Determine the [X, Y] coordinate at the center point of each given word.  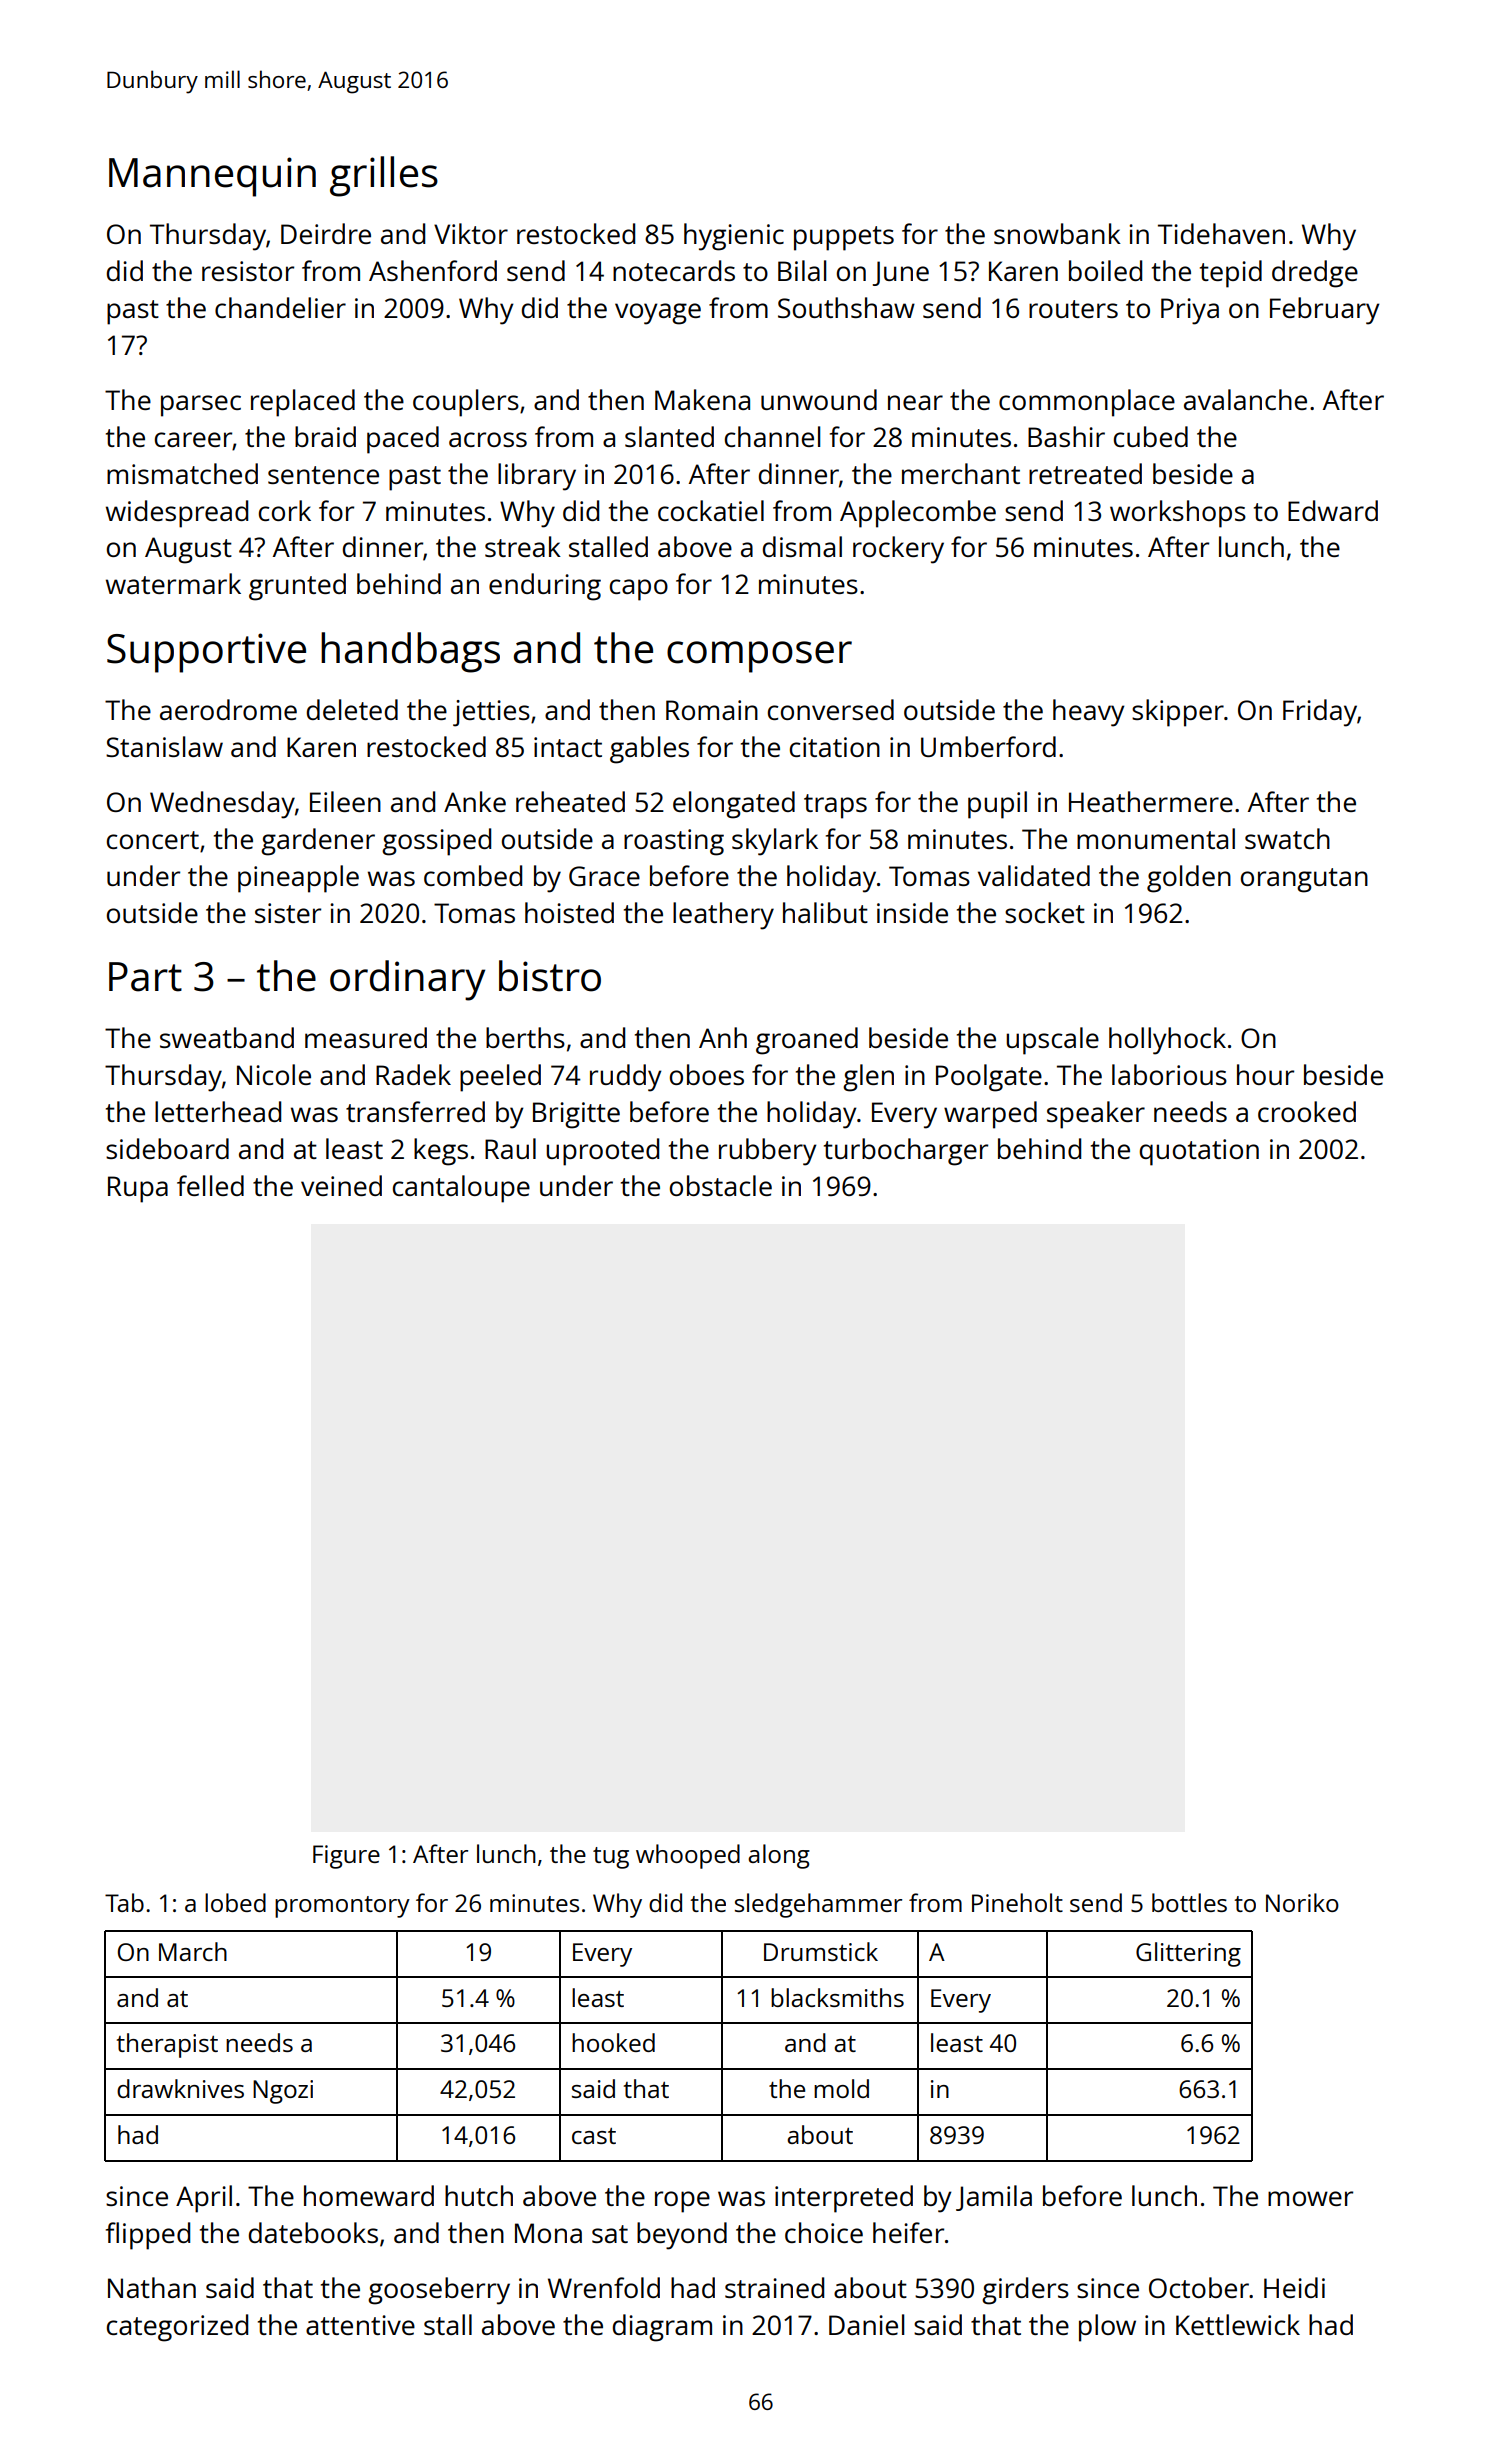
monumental [1156, 838]
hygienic [734, 237]
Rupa [138, 1189]
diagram [662, 2328]
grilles [384, 176]
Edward [1333, 510]
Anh [723, 1037]
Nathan [152, 2287]
